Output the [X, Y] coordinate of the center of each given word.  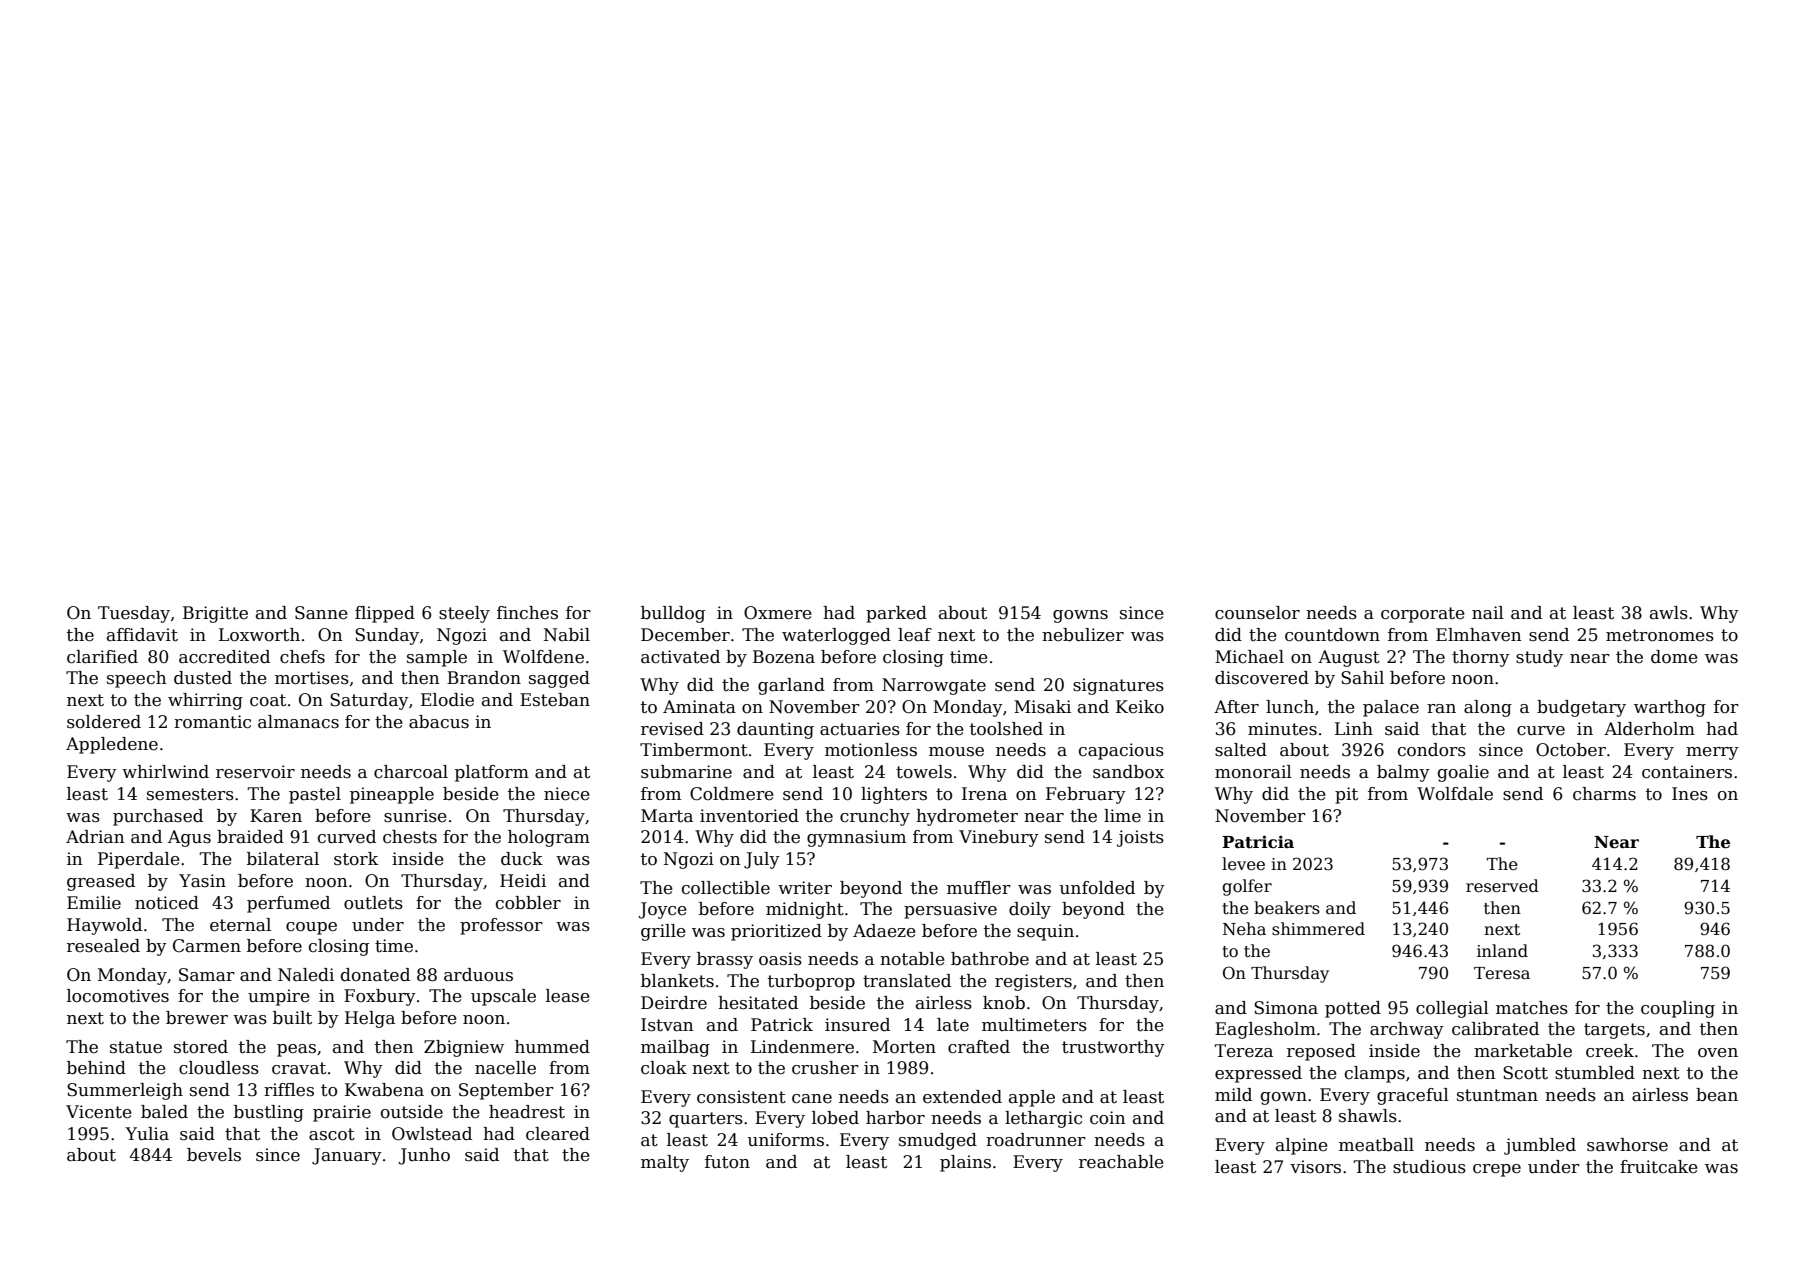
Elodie [447, 700]
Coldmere [732, 794]
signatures [1118, 686]
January [347, 1156]
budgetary [1581, 708]
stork [356, 859]
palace [1391, 708]
